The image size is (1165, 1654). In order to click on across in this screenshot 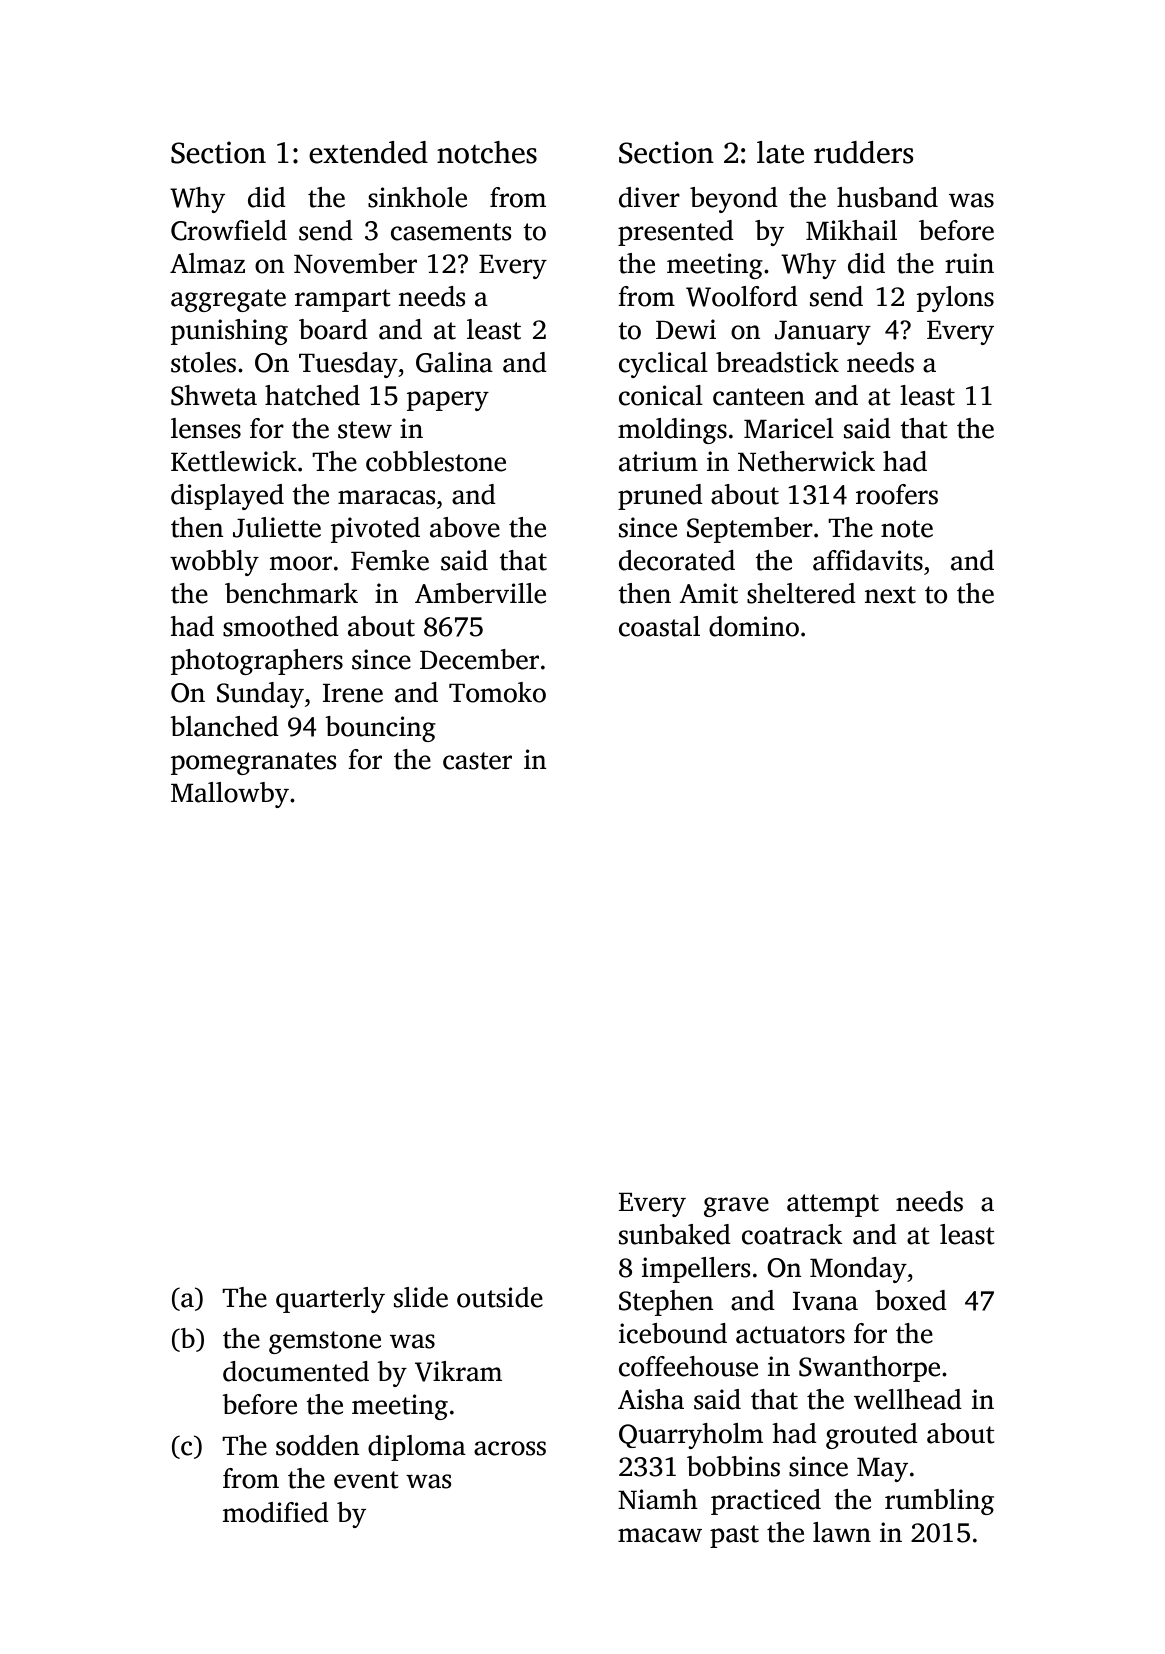, I will do `click(510, 1448)`.
